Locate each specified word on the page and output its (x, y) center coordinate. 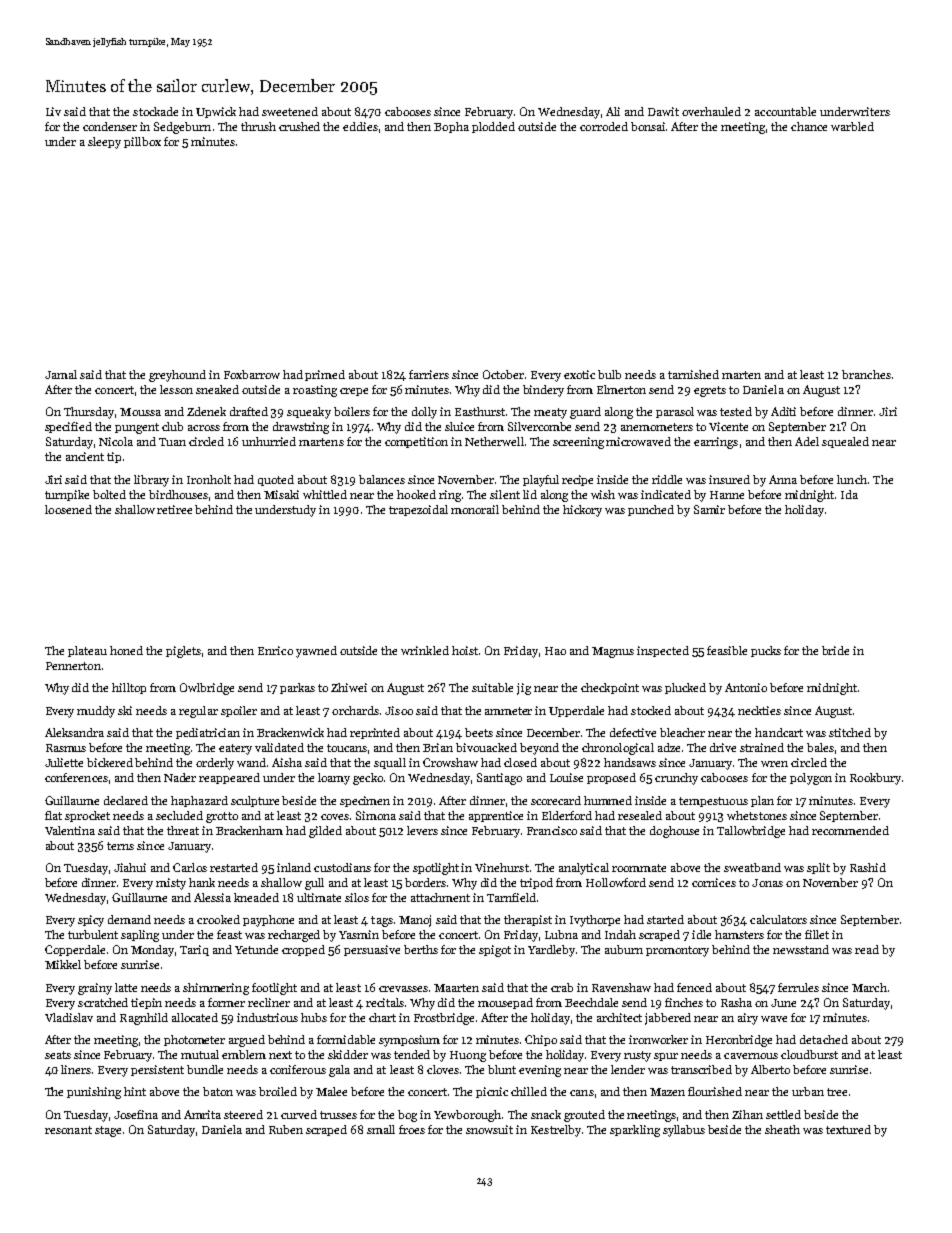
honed (126, 650)
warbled (852, 126)
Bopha (451, 127)
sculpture (255, 801)
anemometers (657, 427)
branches (866, 374)
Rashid (868, 867)
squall (390, 763)
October (503, 374)
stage (108, 1131)
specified (68, 427)
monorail (475, 509)
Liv (53, 111)
